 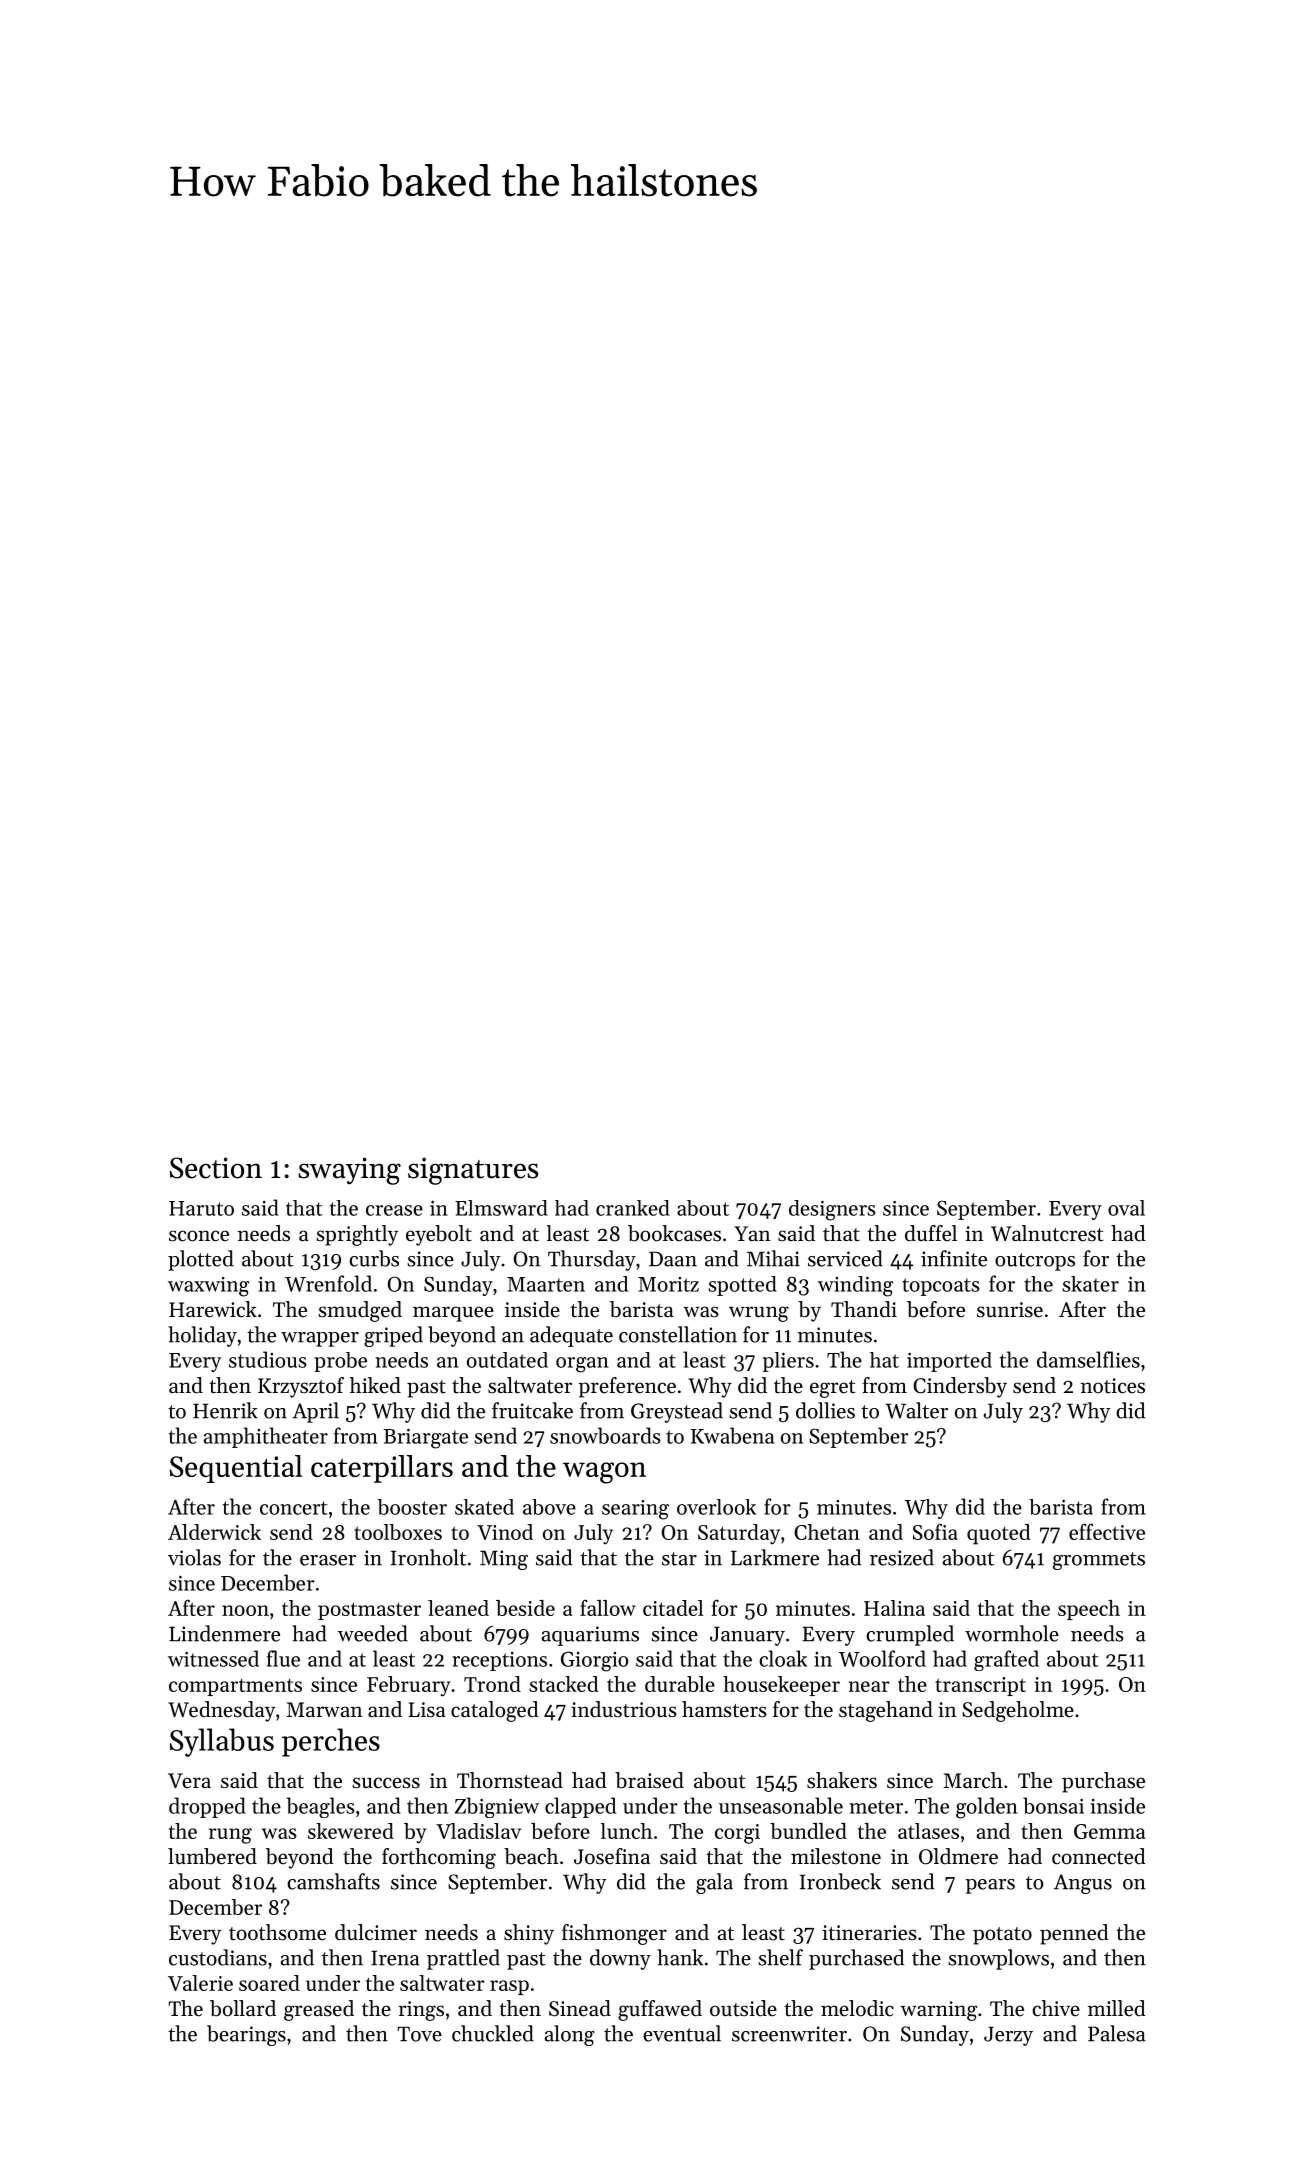 I want to click on notices, so click(x=1113, y=1386).
